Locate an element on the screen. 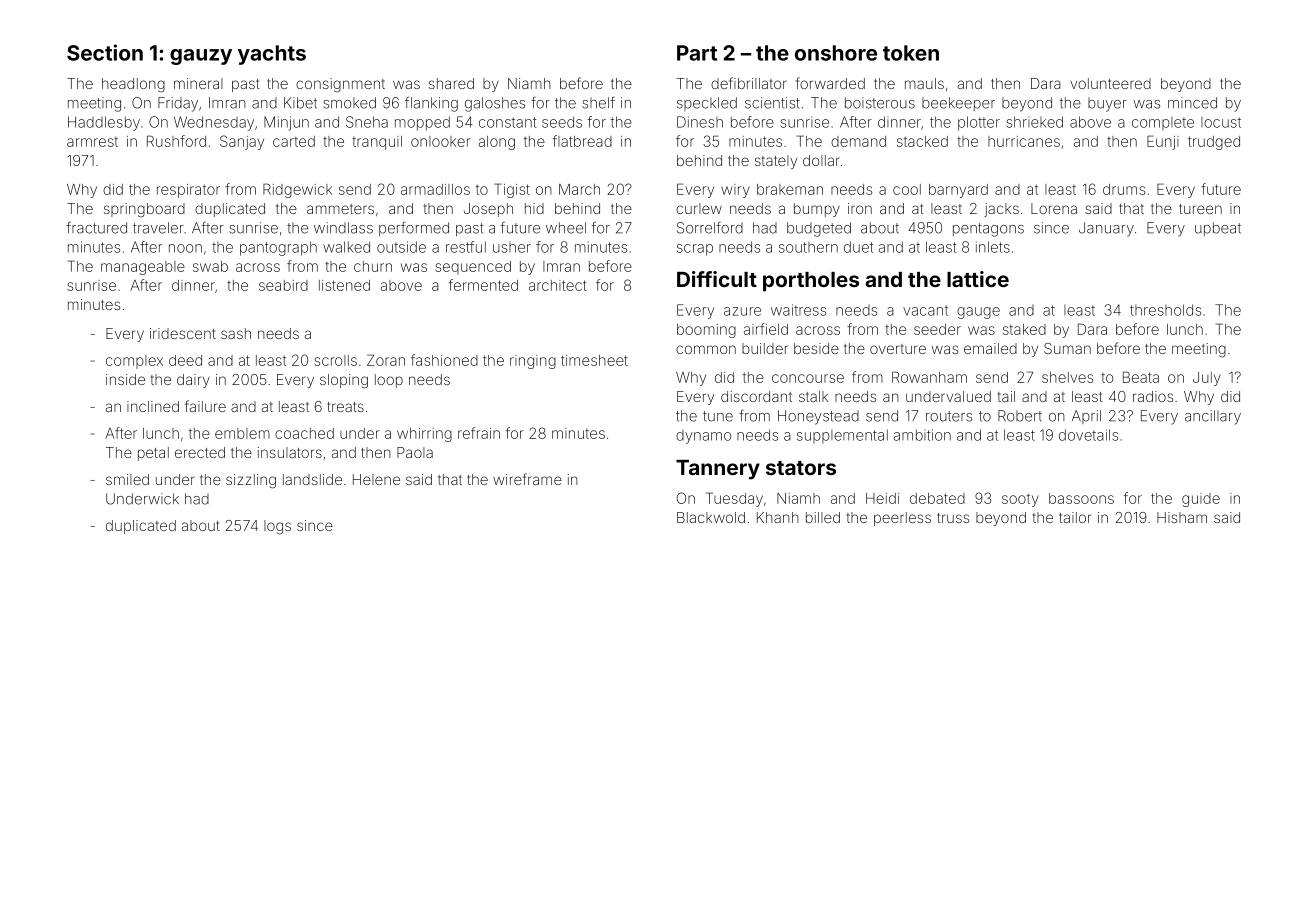 The height and width of the screenshot is (924, 1308). smiled is located at coordinates (127, 479).
